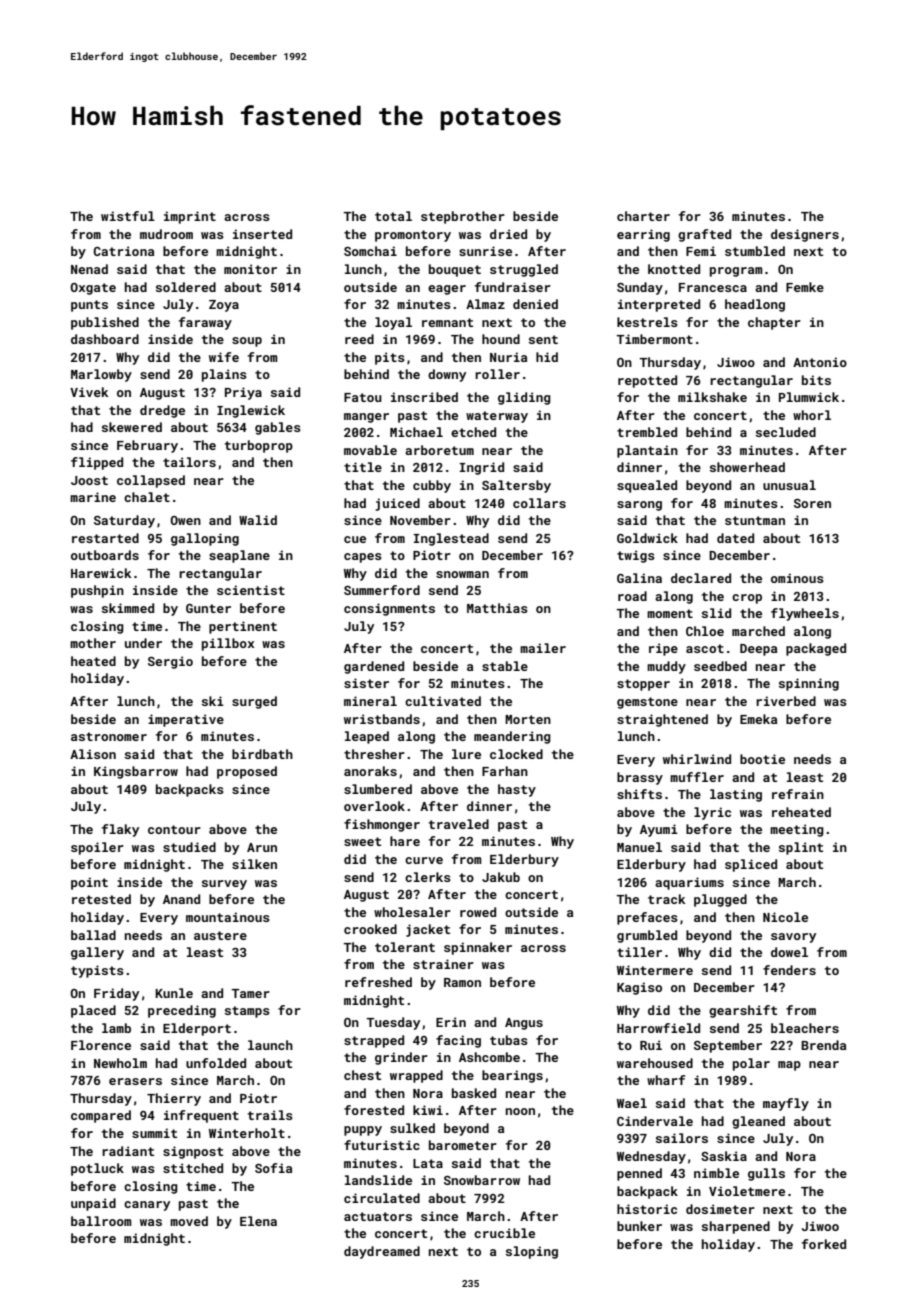  I want to click on spliced, so click(751, 865).
